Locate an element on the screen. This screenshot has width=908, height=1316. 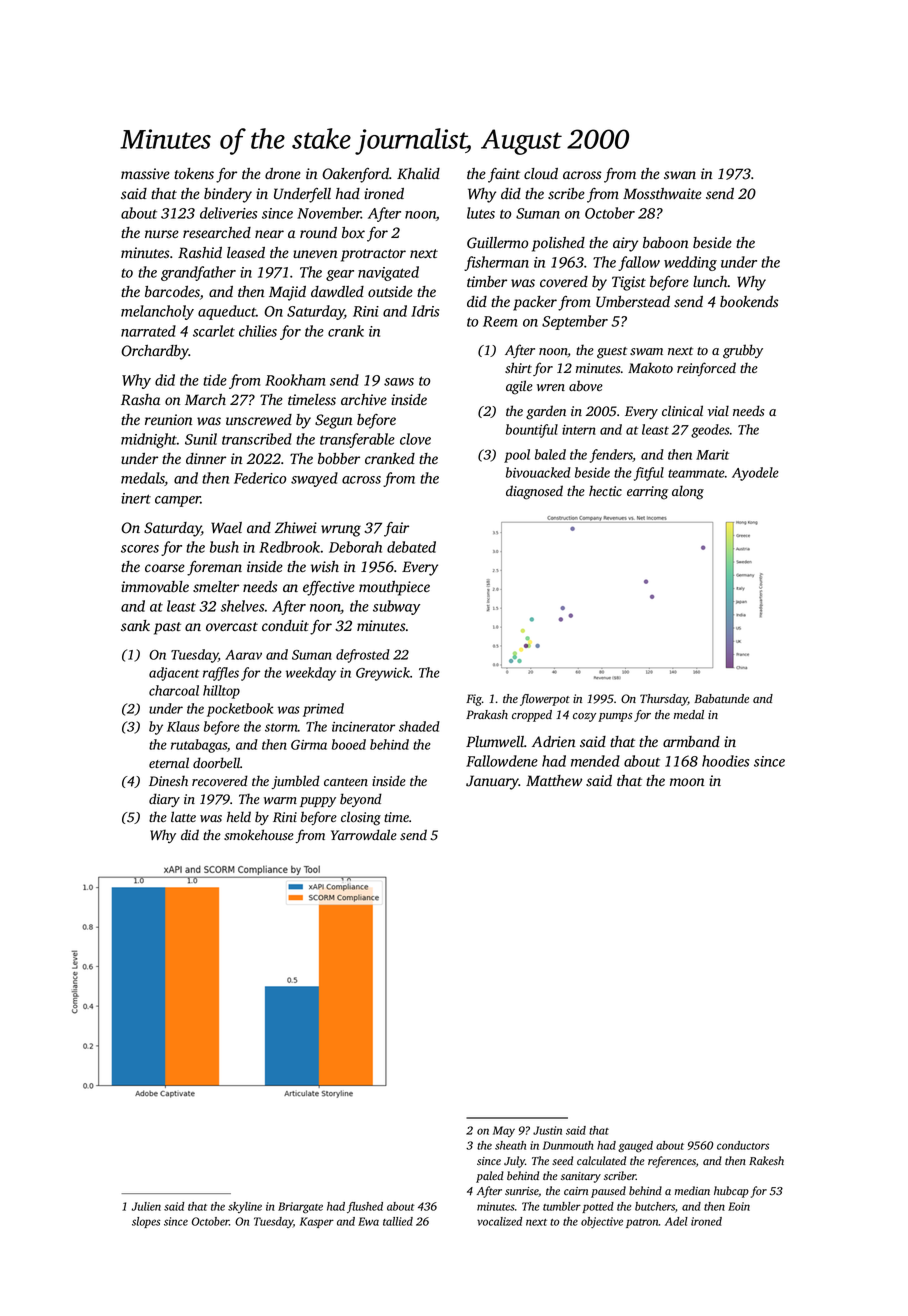
Klaus is located at coordinates (183, 726).
